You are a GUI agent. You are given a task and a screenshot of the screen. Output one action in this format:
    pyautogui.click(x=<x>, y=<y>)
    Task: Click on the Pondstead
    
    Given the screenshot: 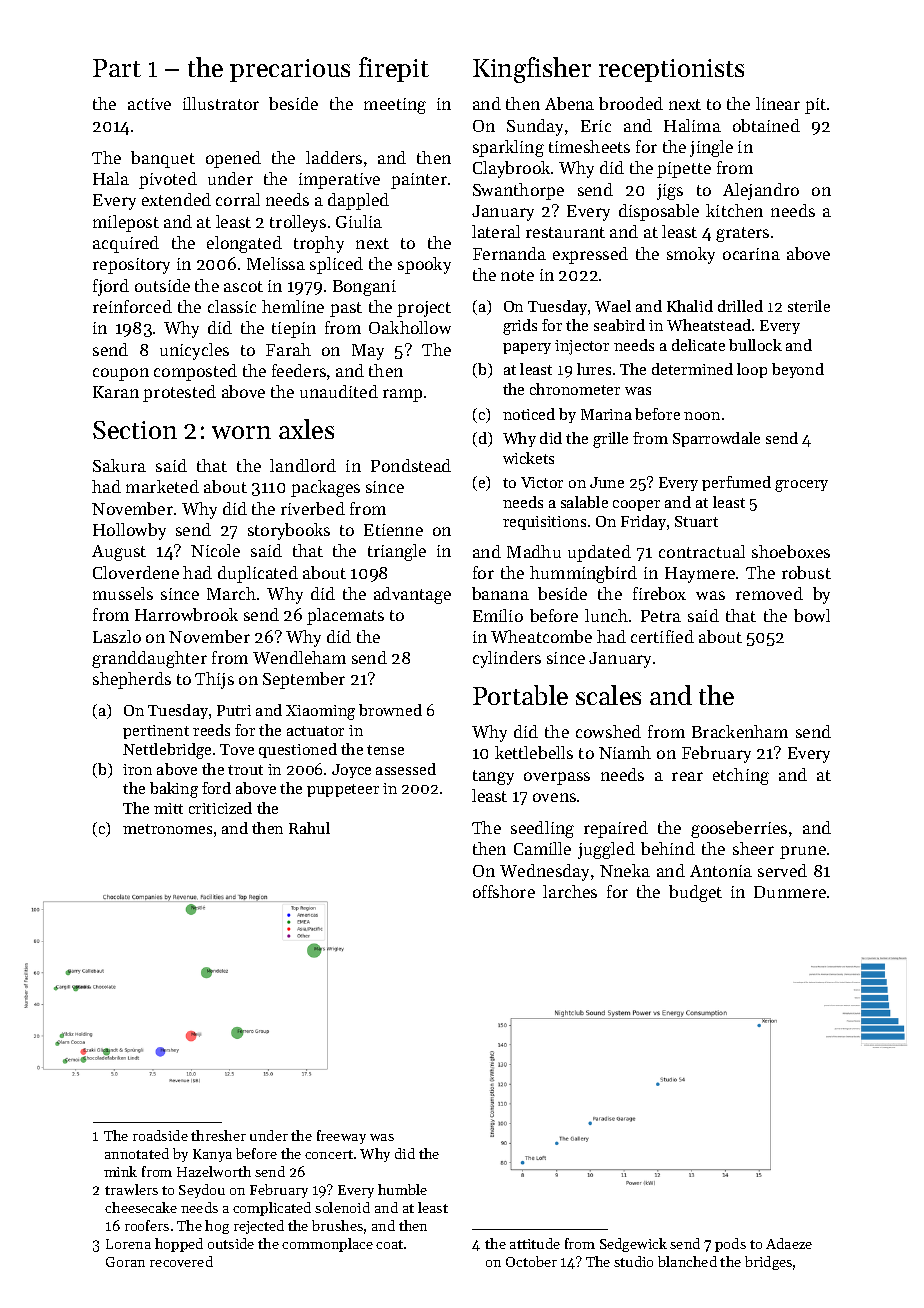 What is the action you would take?
    pyautogui.click(x=411, y=465)
